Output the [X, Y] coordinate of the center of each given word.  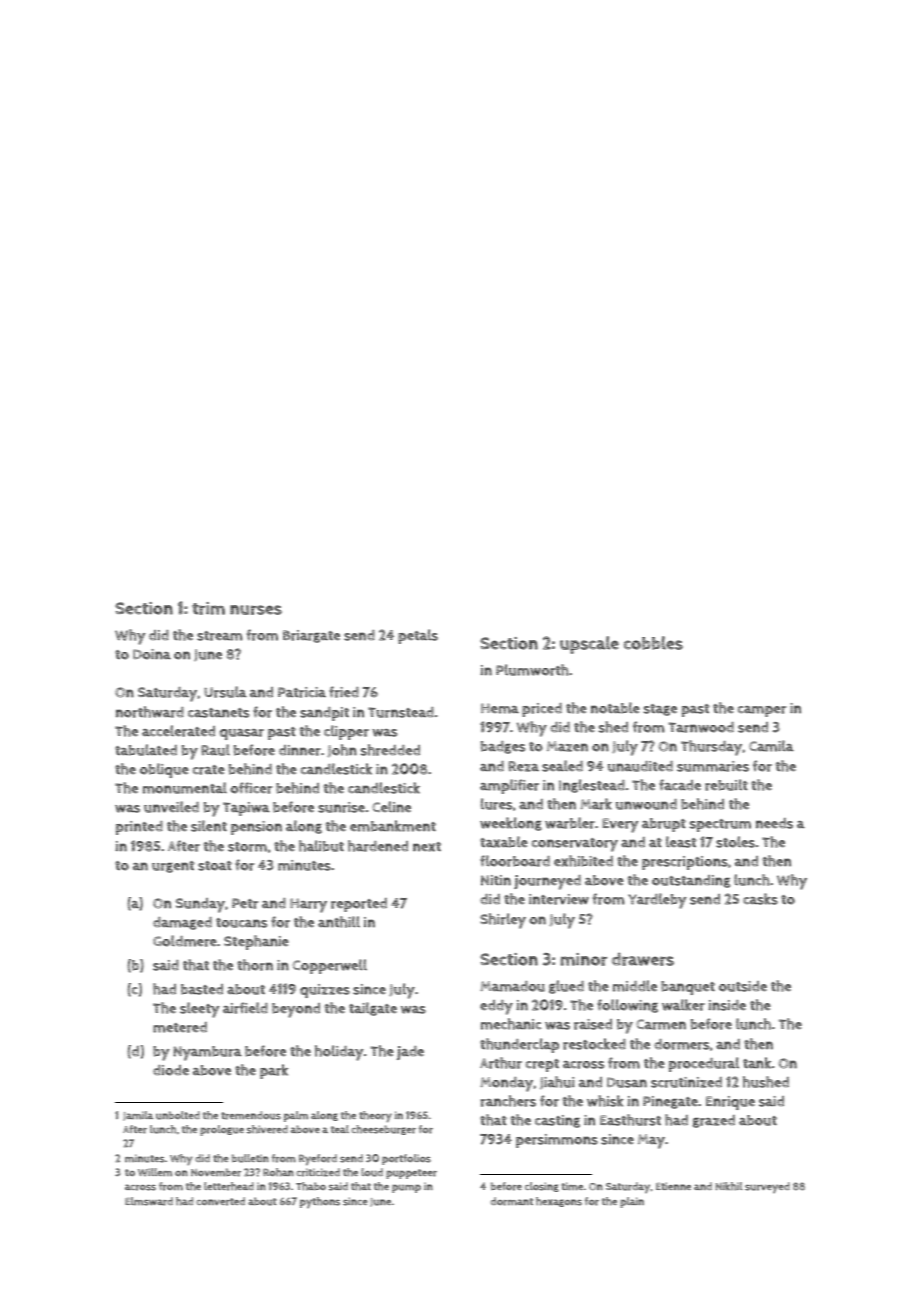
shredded [390, 750]
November [216, 1172]
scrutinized [686, 1082]
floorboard [515, 861]
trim [208, 608]
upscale [589, 645]
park [274, 1071]
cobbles [653, 643]
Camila [771, 746]
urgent [173, 867]
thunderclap [519, 1045]
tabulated [146, 750]
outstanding [691, 881]
